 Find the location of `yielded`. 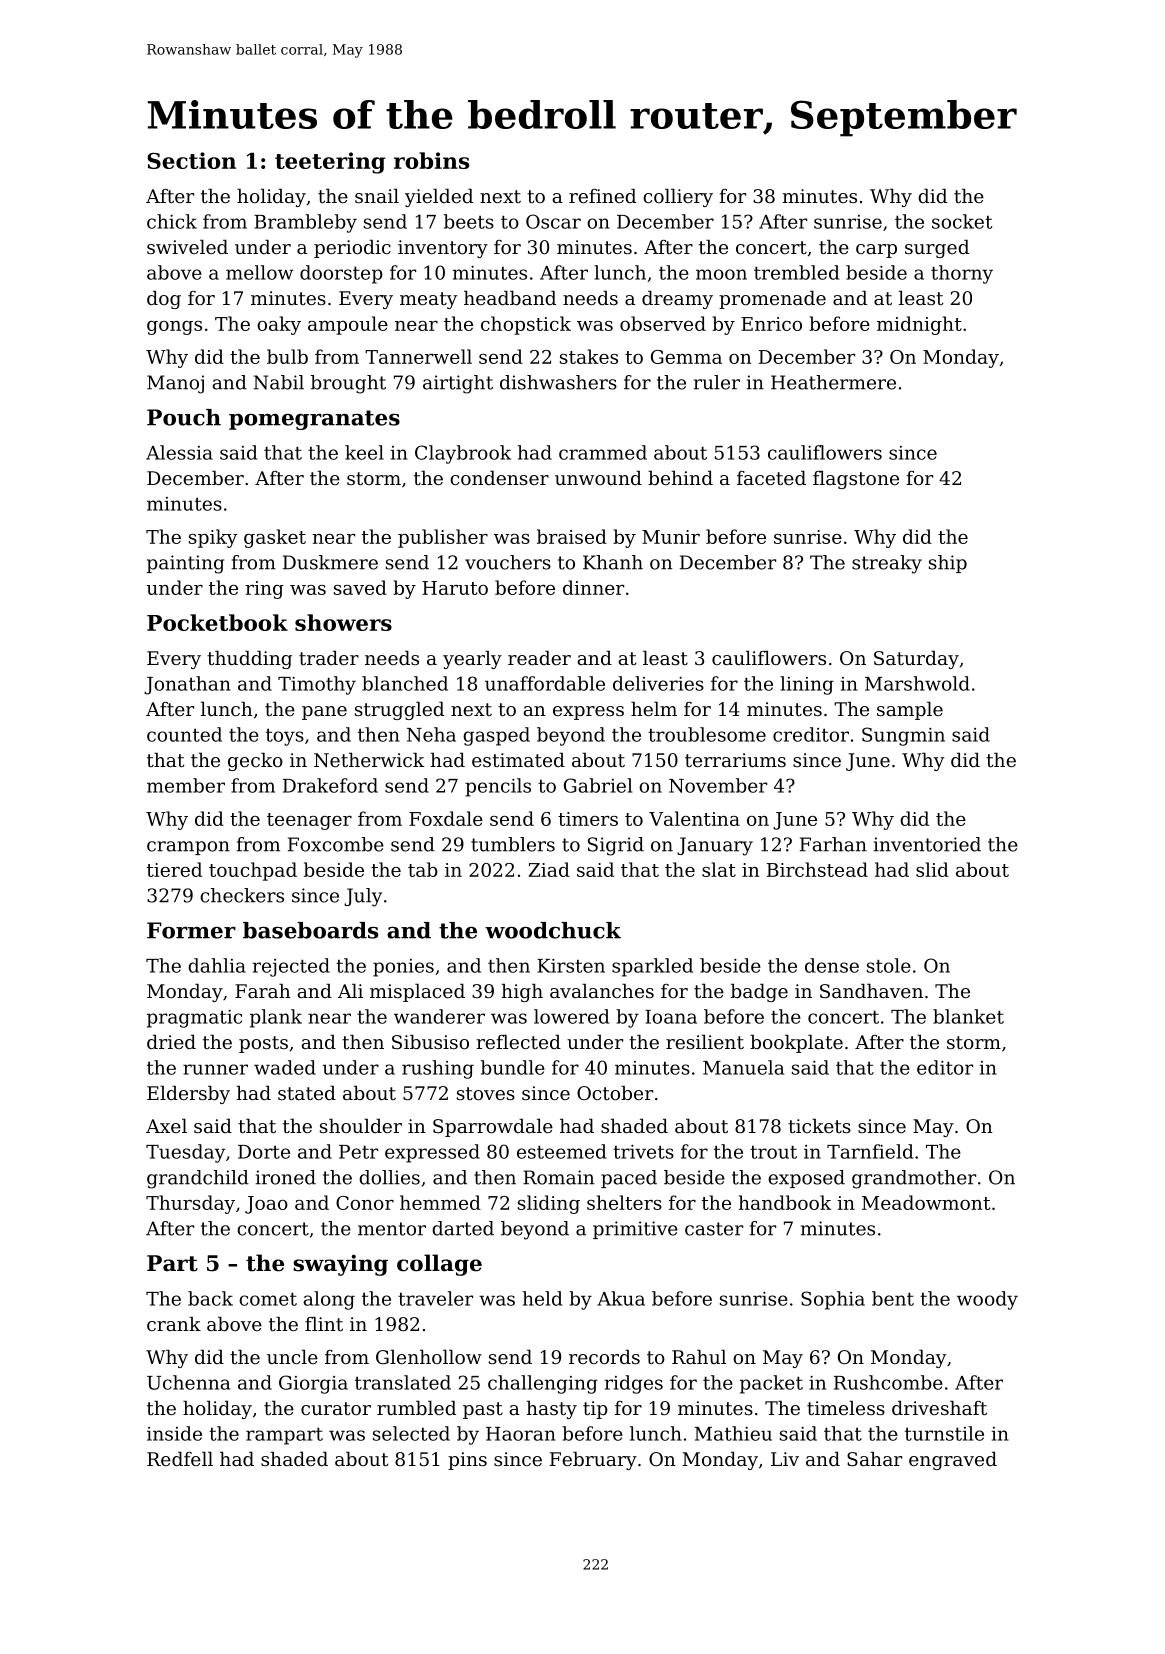

yielded is located at coordinates (439, 197).
